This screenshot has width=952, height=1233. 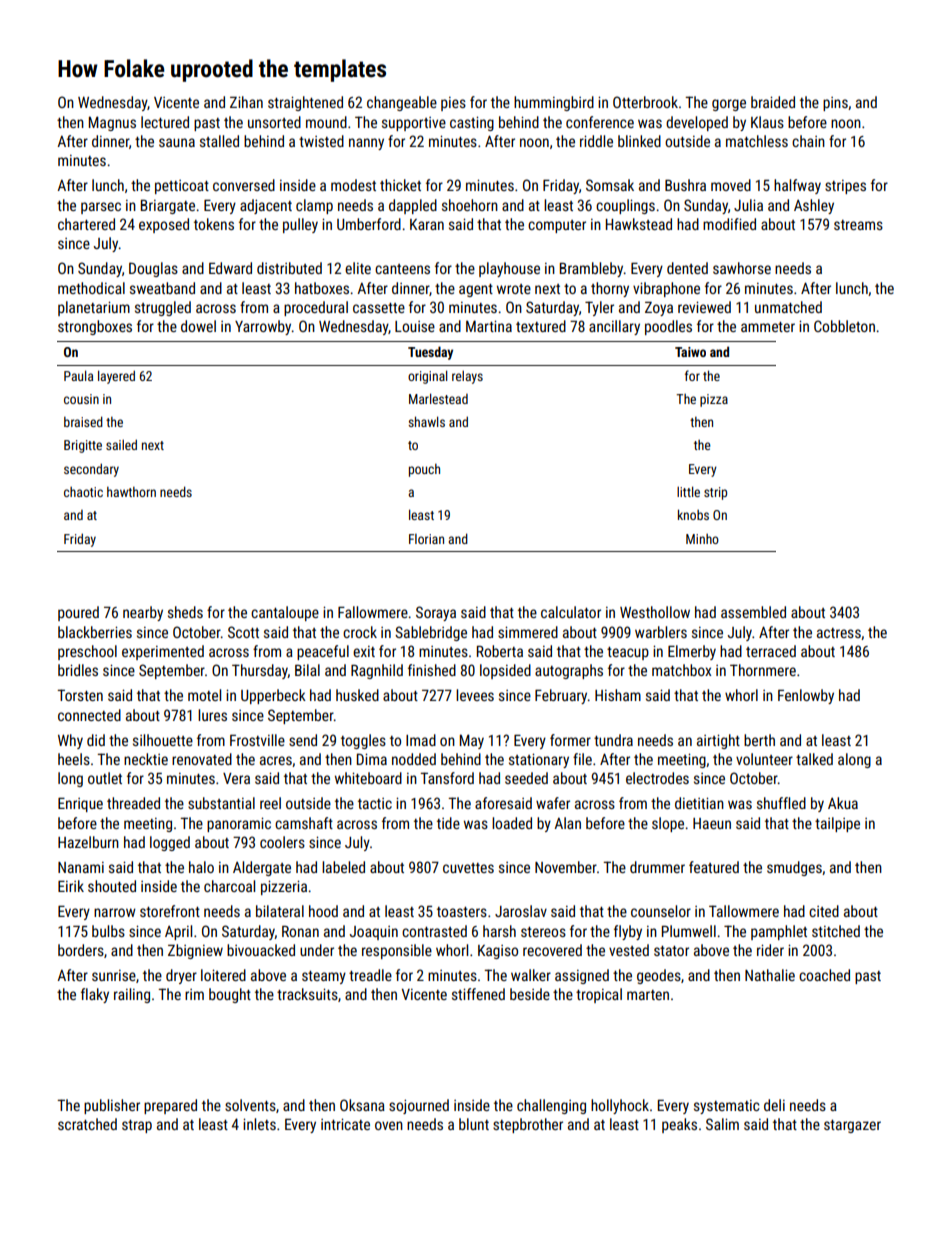 I want to click on publisher, so click(x=112, y=1106).
